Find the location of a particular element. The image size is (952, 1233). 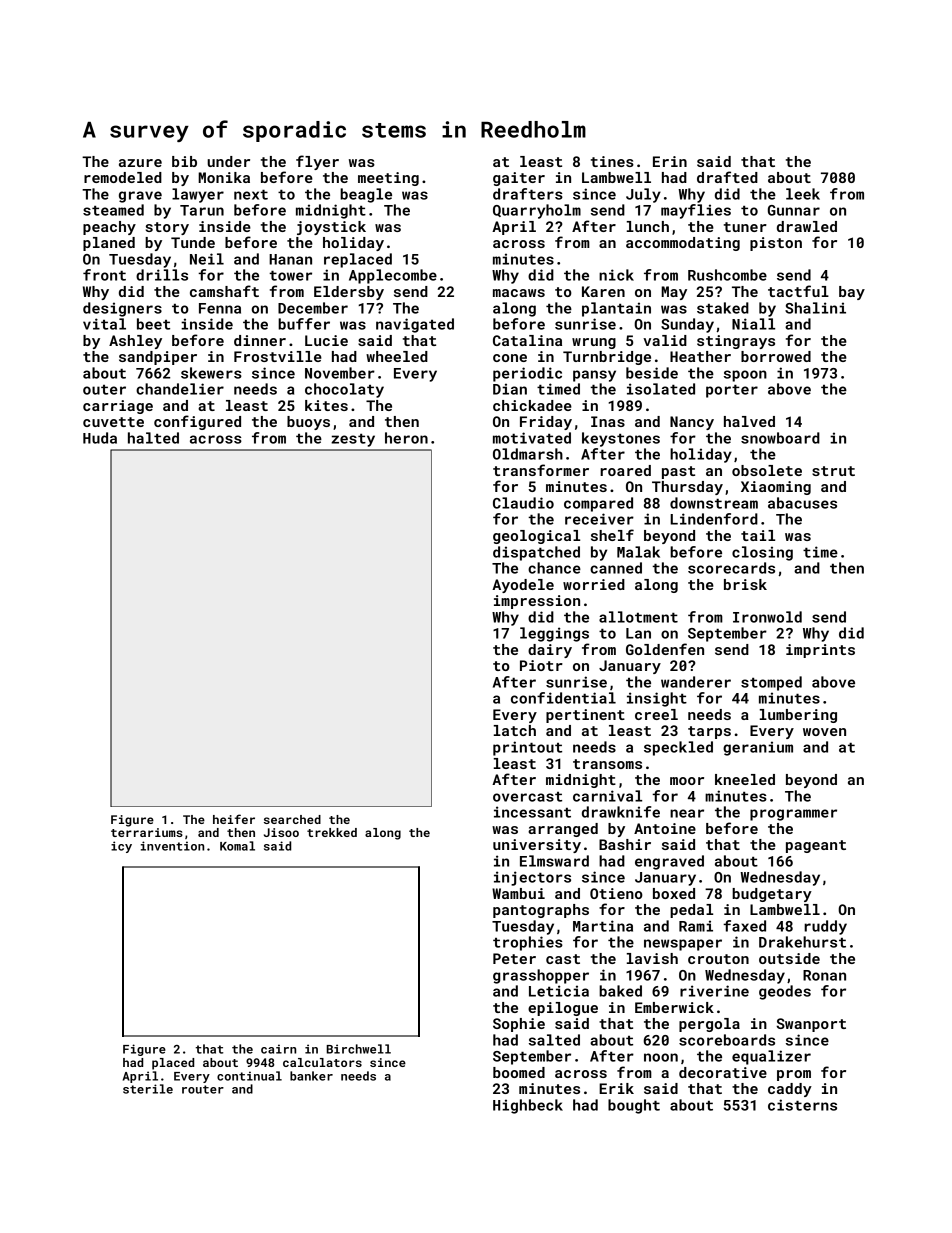

impression is located at coordinates (537, 602).
